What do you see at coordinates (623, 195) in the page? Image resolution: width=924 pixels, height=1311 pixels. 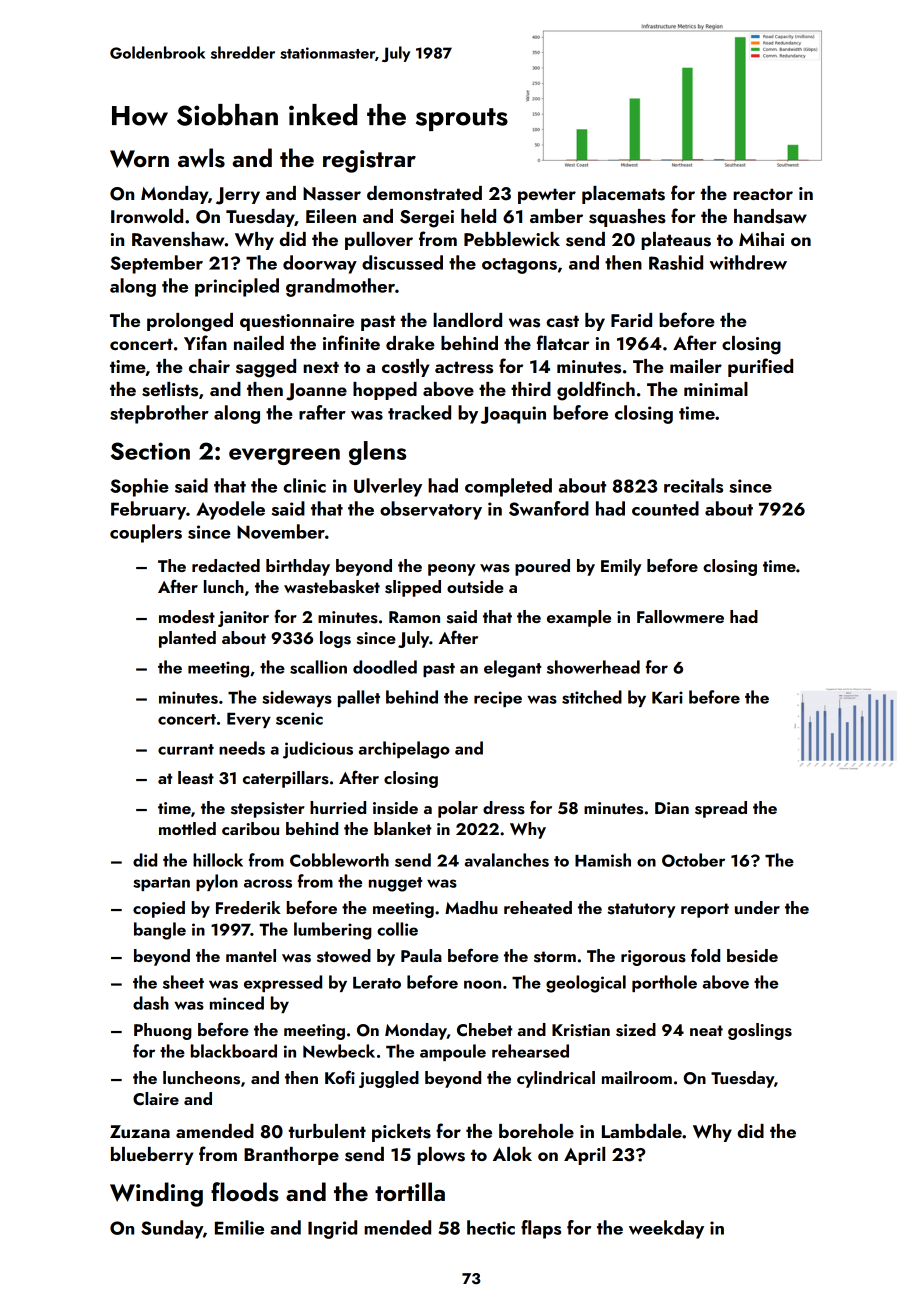 I see `placemats` at bounding box center [623, 195].
